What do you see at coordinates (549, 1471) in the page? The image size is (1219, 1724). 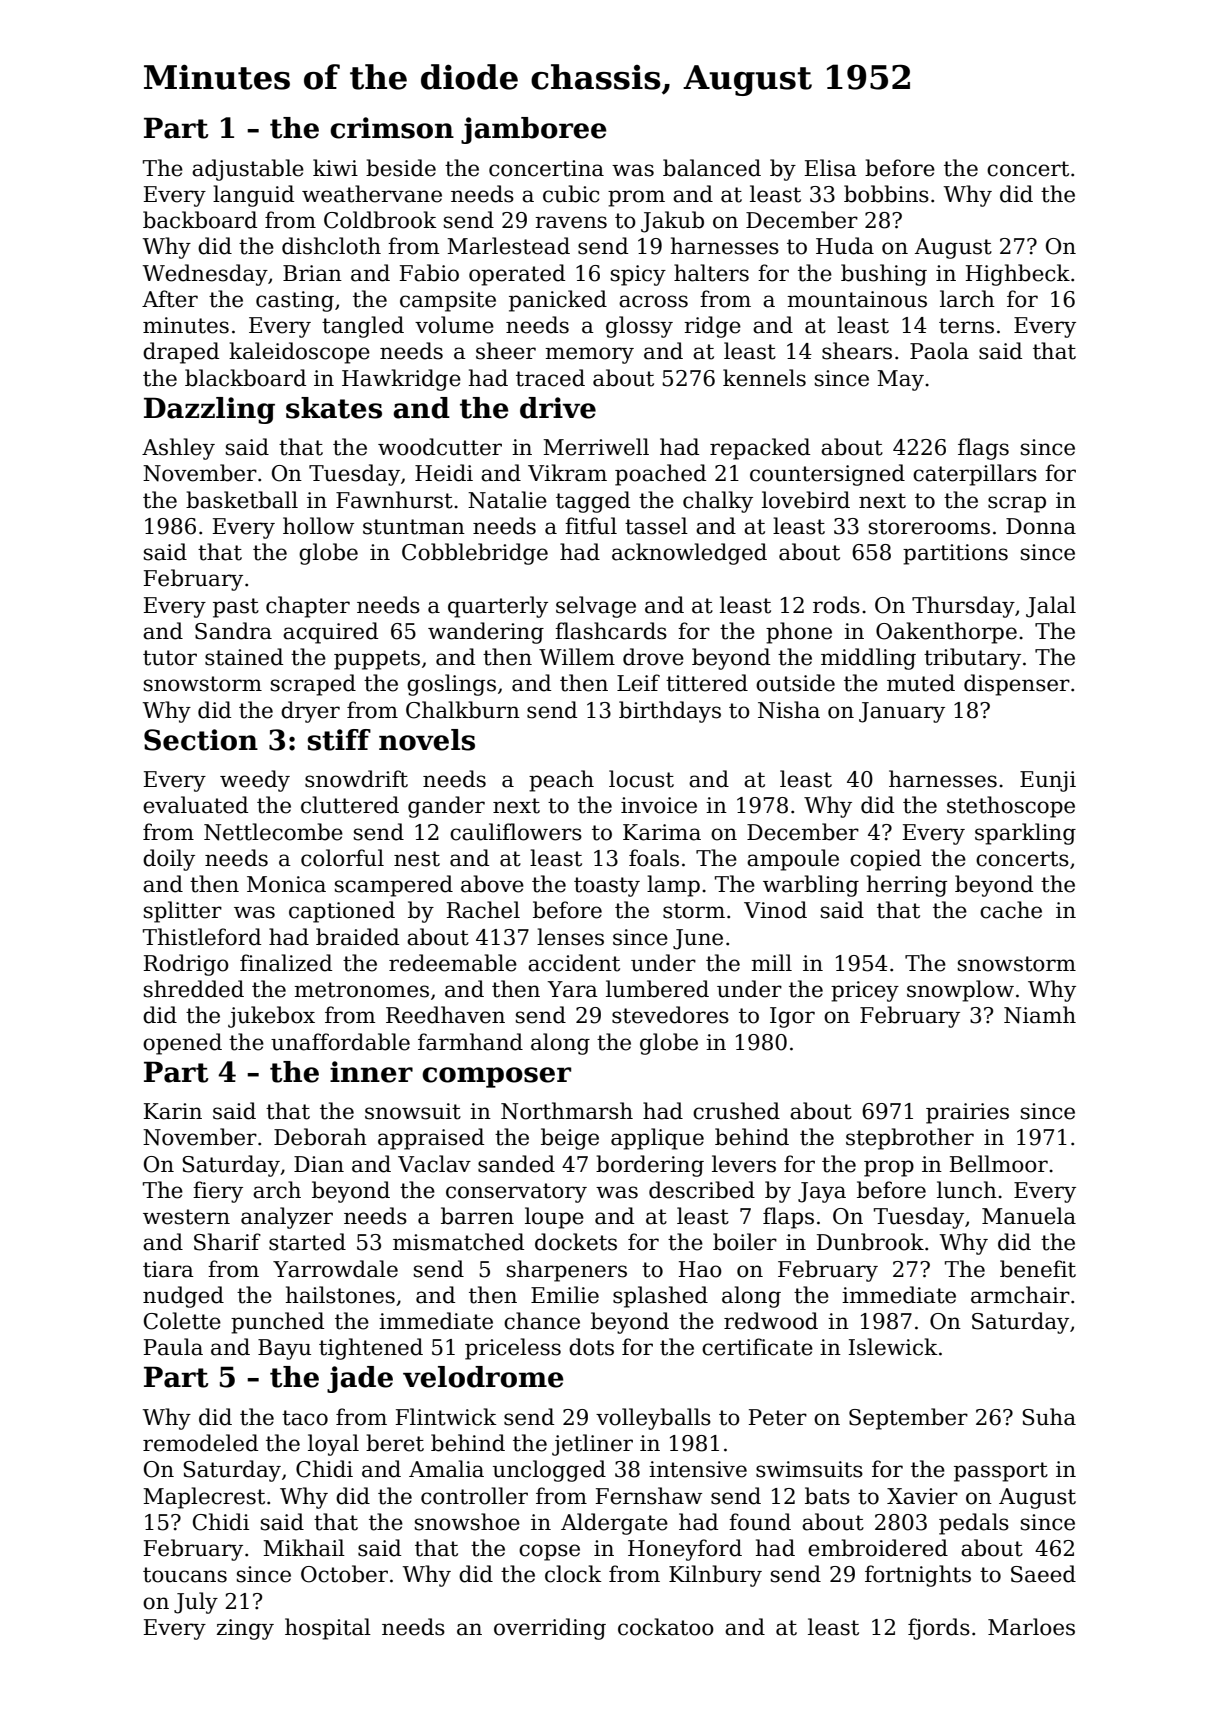 I see `unclogged` at bounding box center [549, 1471].
